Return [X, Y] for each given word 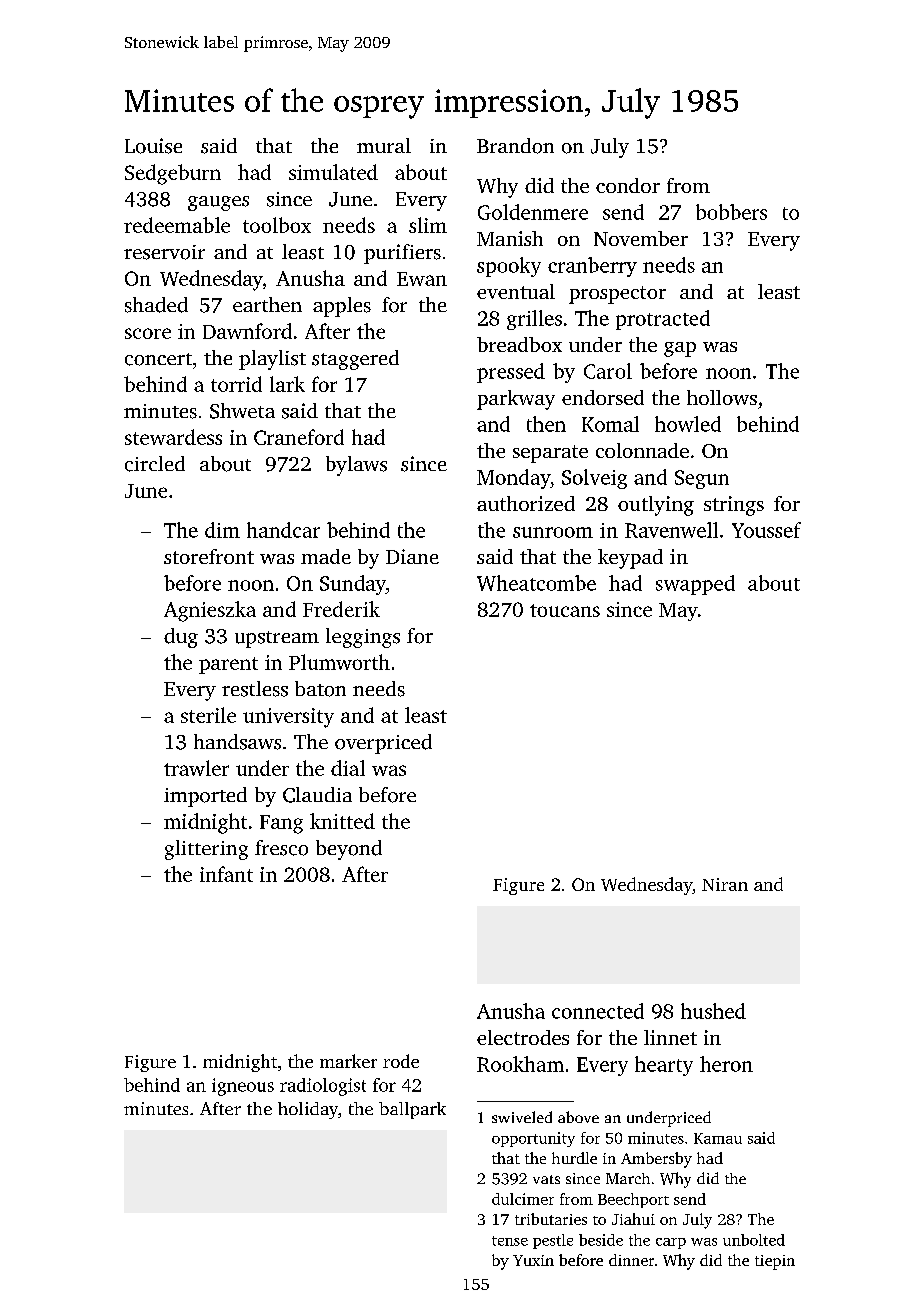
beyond [349, 850]
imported [205, 797]
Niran [725, 884]
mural [384, 145]
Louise [153, 146]
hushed [713, 1011]
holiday [308, 1110]
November [641, 238]
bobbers [731, 212]
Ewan [422, 279]
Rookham [520, 1064]
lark [287, 384]
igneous [243, 1087]
